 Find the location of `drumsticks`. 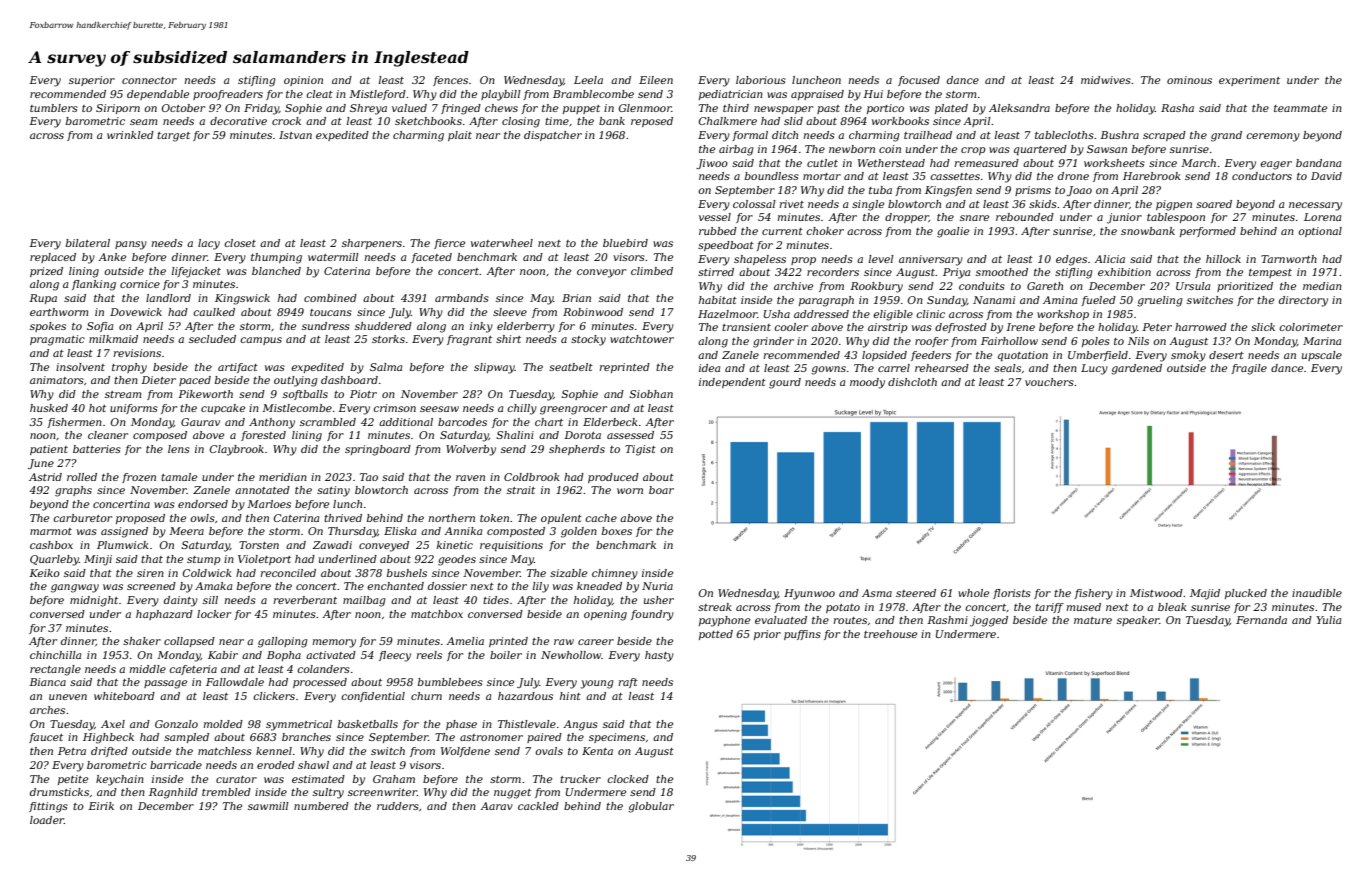

drumsticks is located at coordinates (59, 792).
